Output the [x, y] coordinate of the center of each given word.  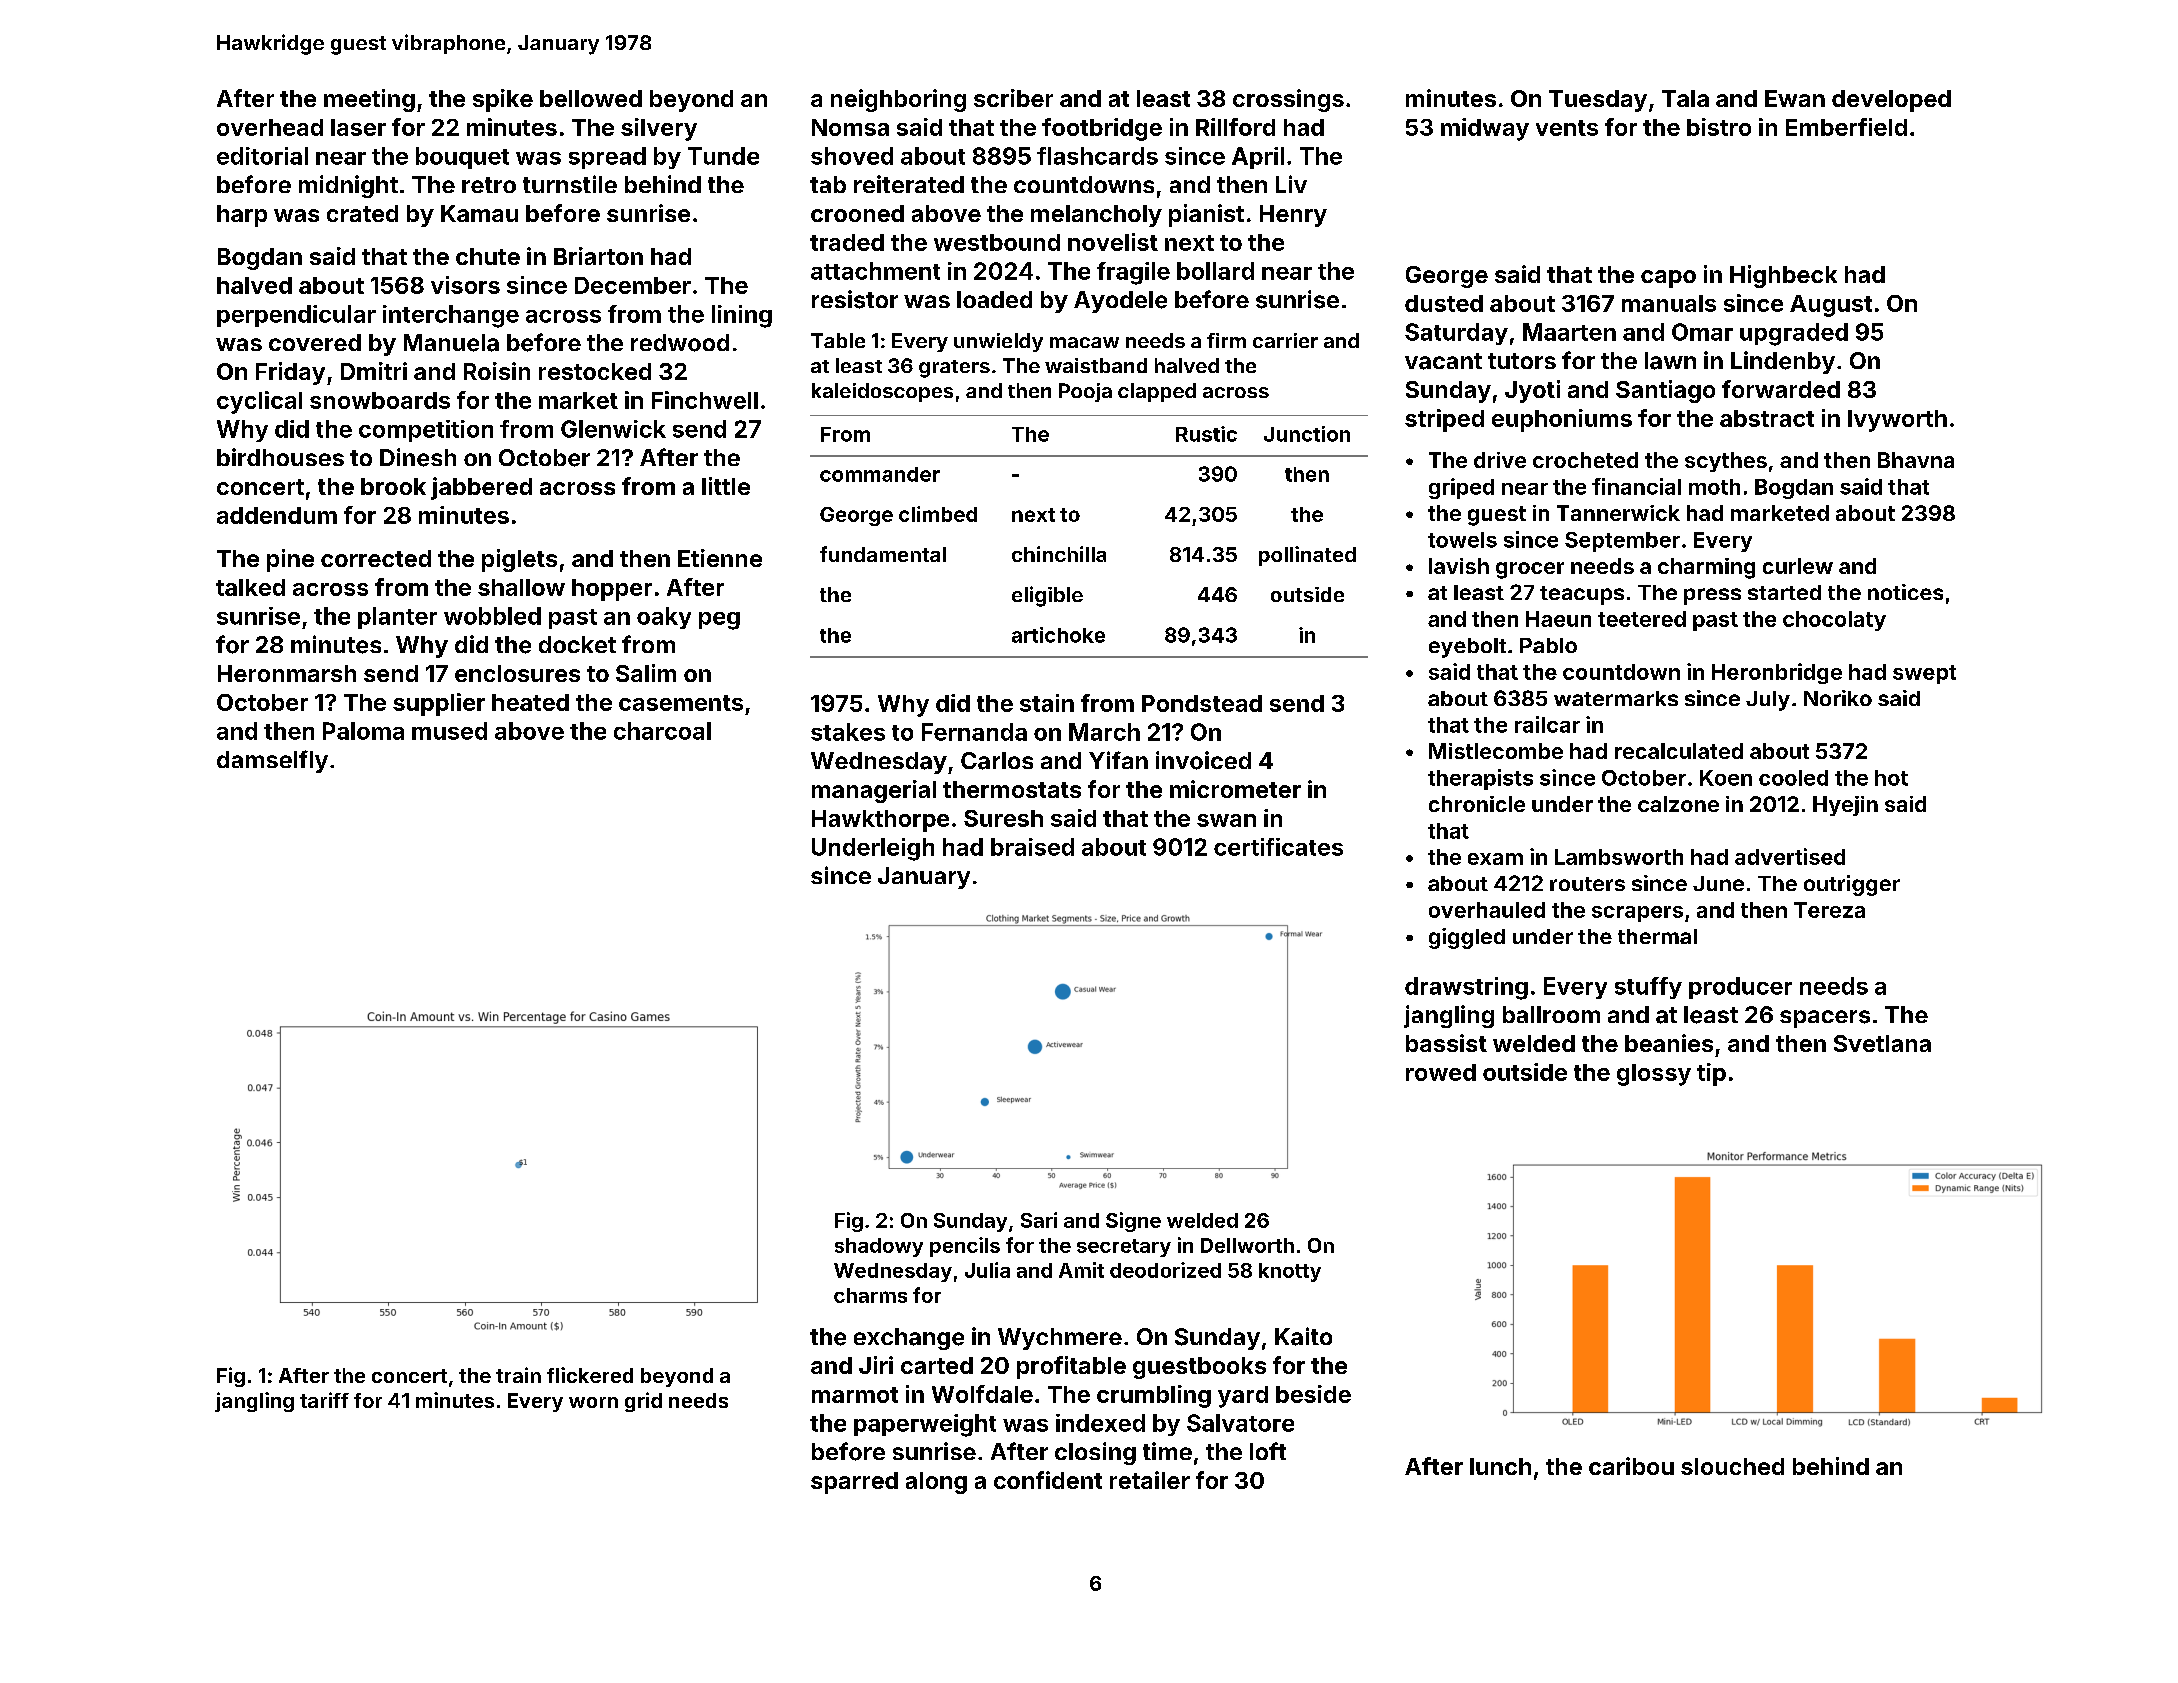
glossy [1654, 1075]
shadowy [879, 1247]
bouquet [462, 158]
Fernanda [974, 732]
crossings [1288, 100]
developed [1891, 101]
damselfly [272, 761]
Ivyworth [1897, 421]
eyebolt [1467, 648]
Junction [1307, 434]
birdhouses [280, 457]
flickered [590, 1375]
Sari [1039, 1220]
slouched [1732, 1466]
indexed [1100, 1423]
